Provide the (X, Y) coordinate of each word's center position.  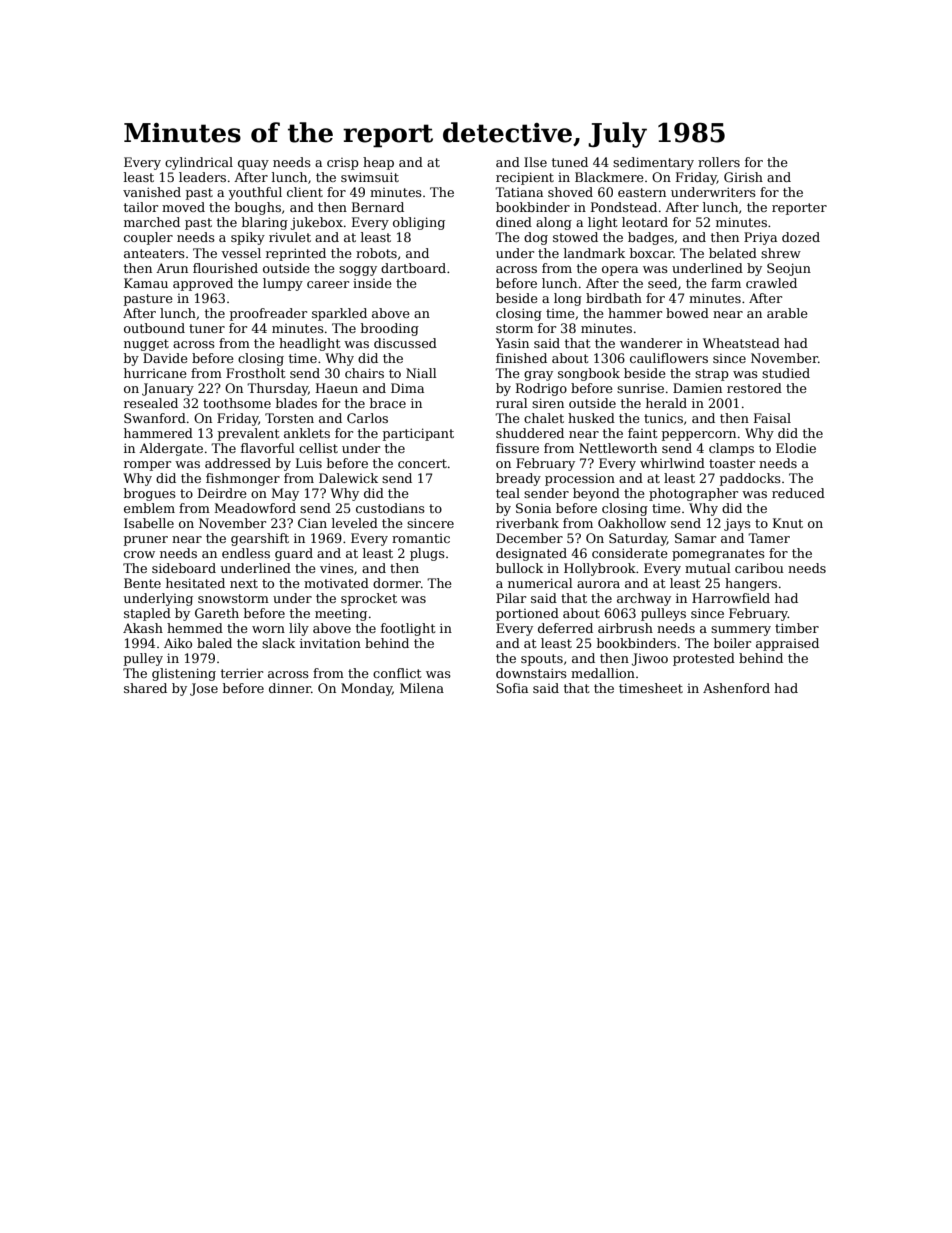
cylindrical (199, 163)
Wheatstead (741, 343)
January (168, 389)
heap (378, 163)
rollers (719, 162)
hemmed (195, 628)
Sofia (512, 688)
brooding (390, 329)
